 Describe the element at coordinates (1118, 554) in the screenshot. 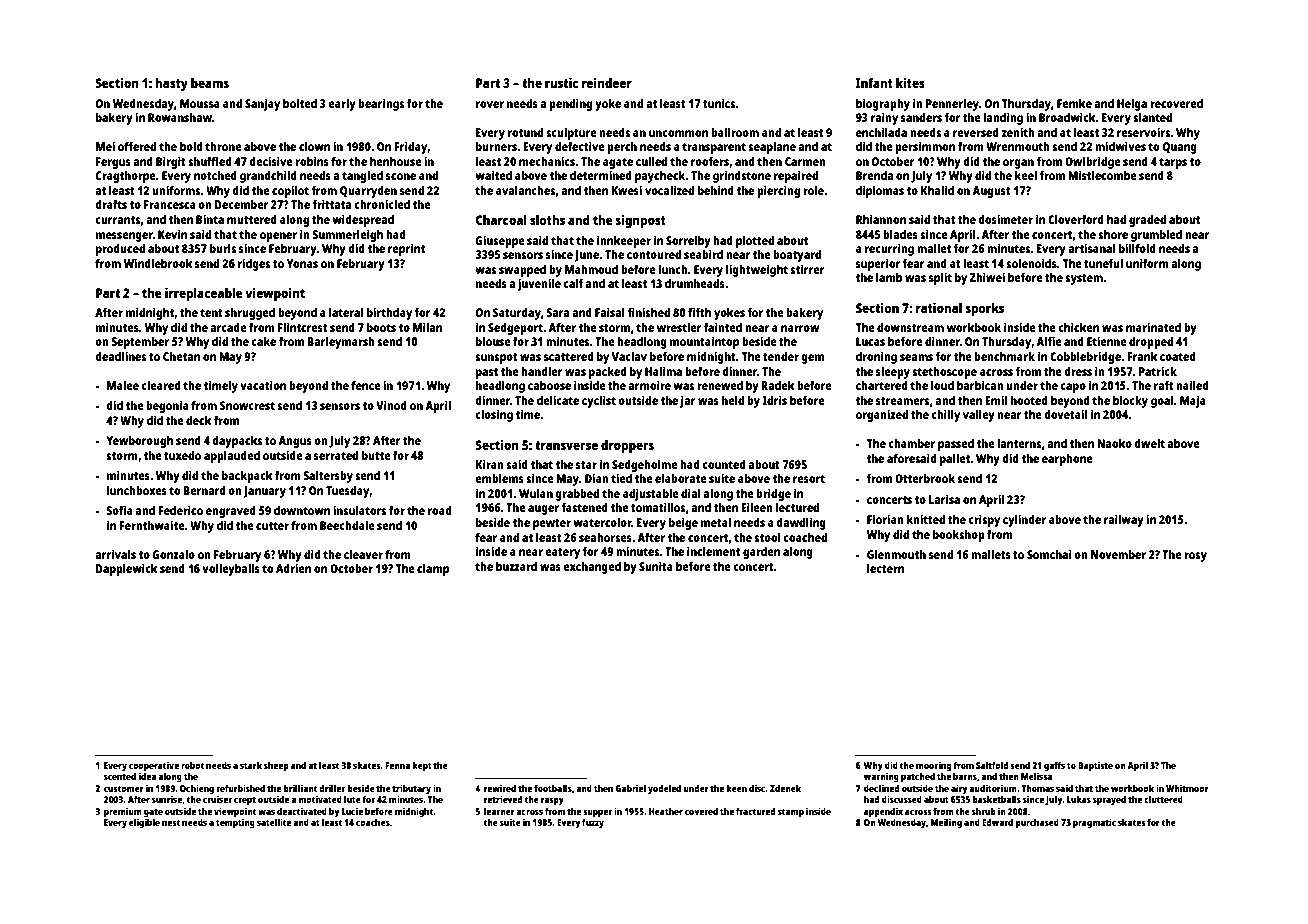

I see `November` at that location.
